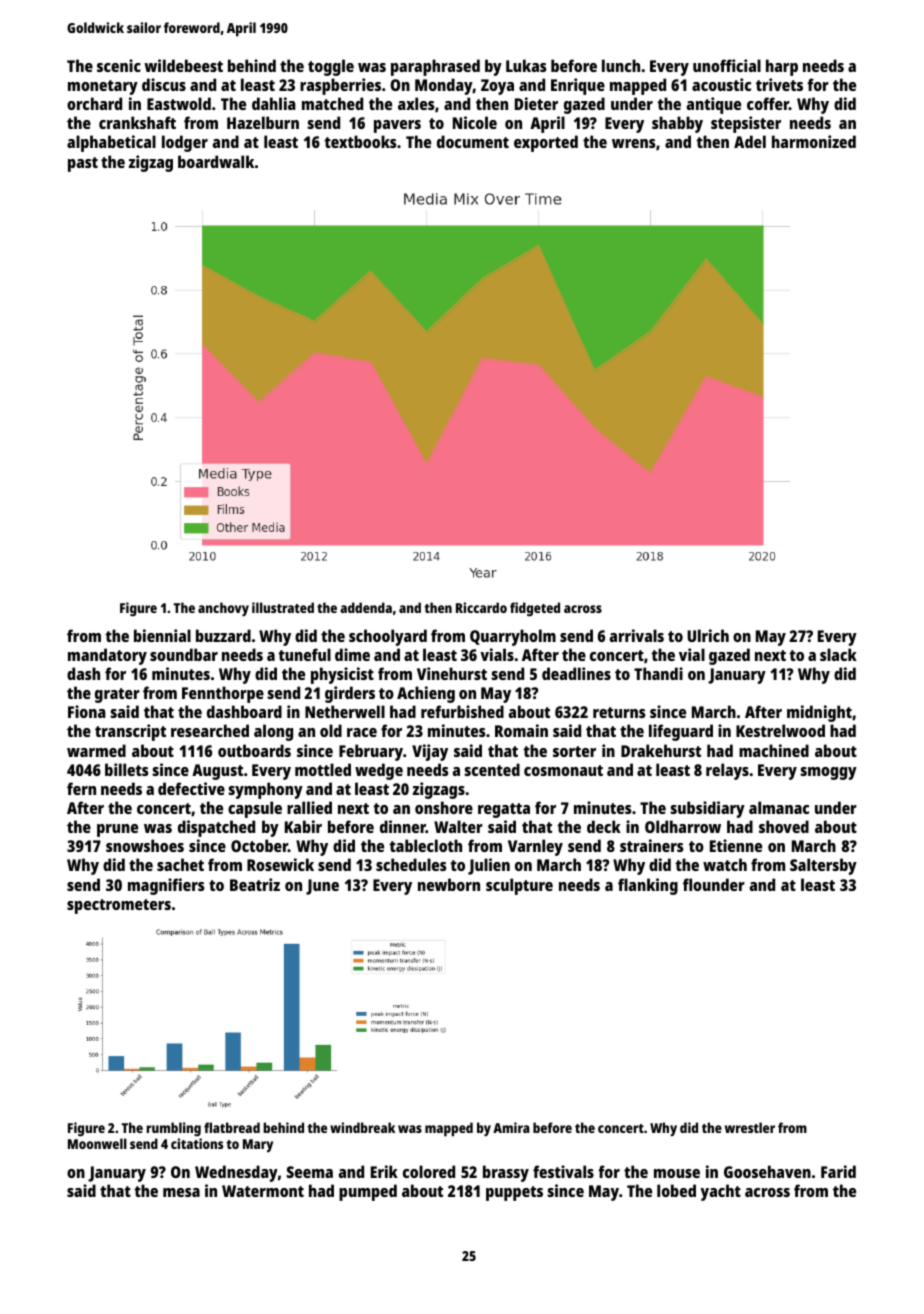 This screenshot has height=1314, width=924. Describe the element at coordinates (103, 87) in the screenshot. I see `monetary` at that location.
